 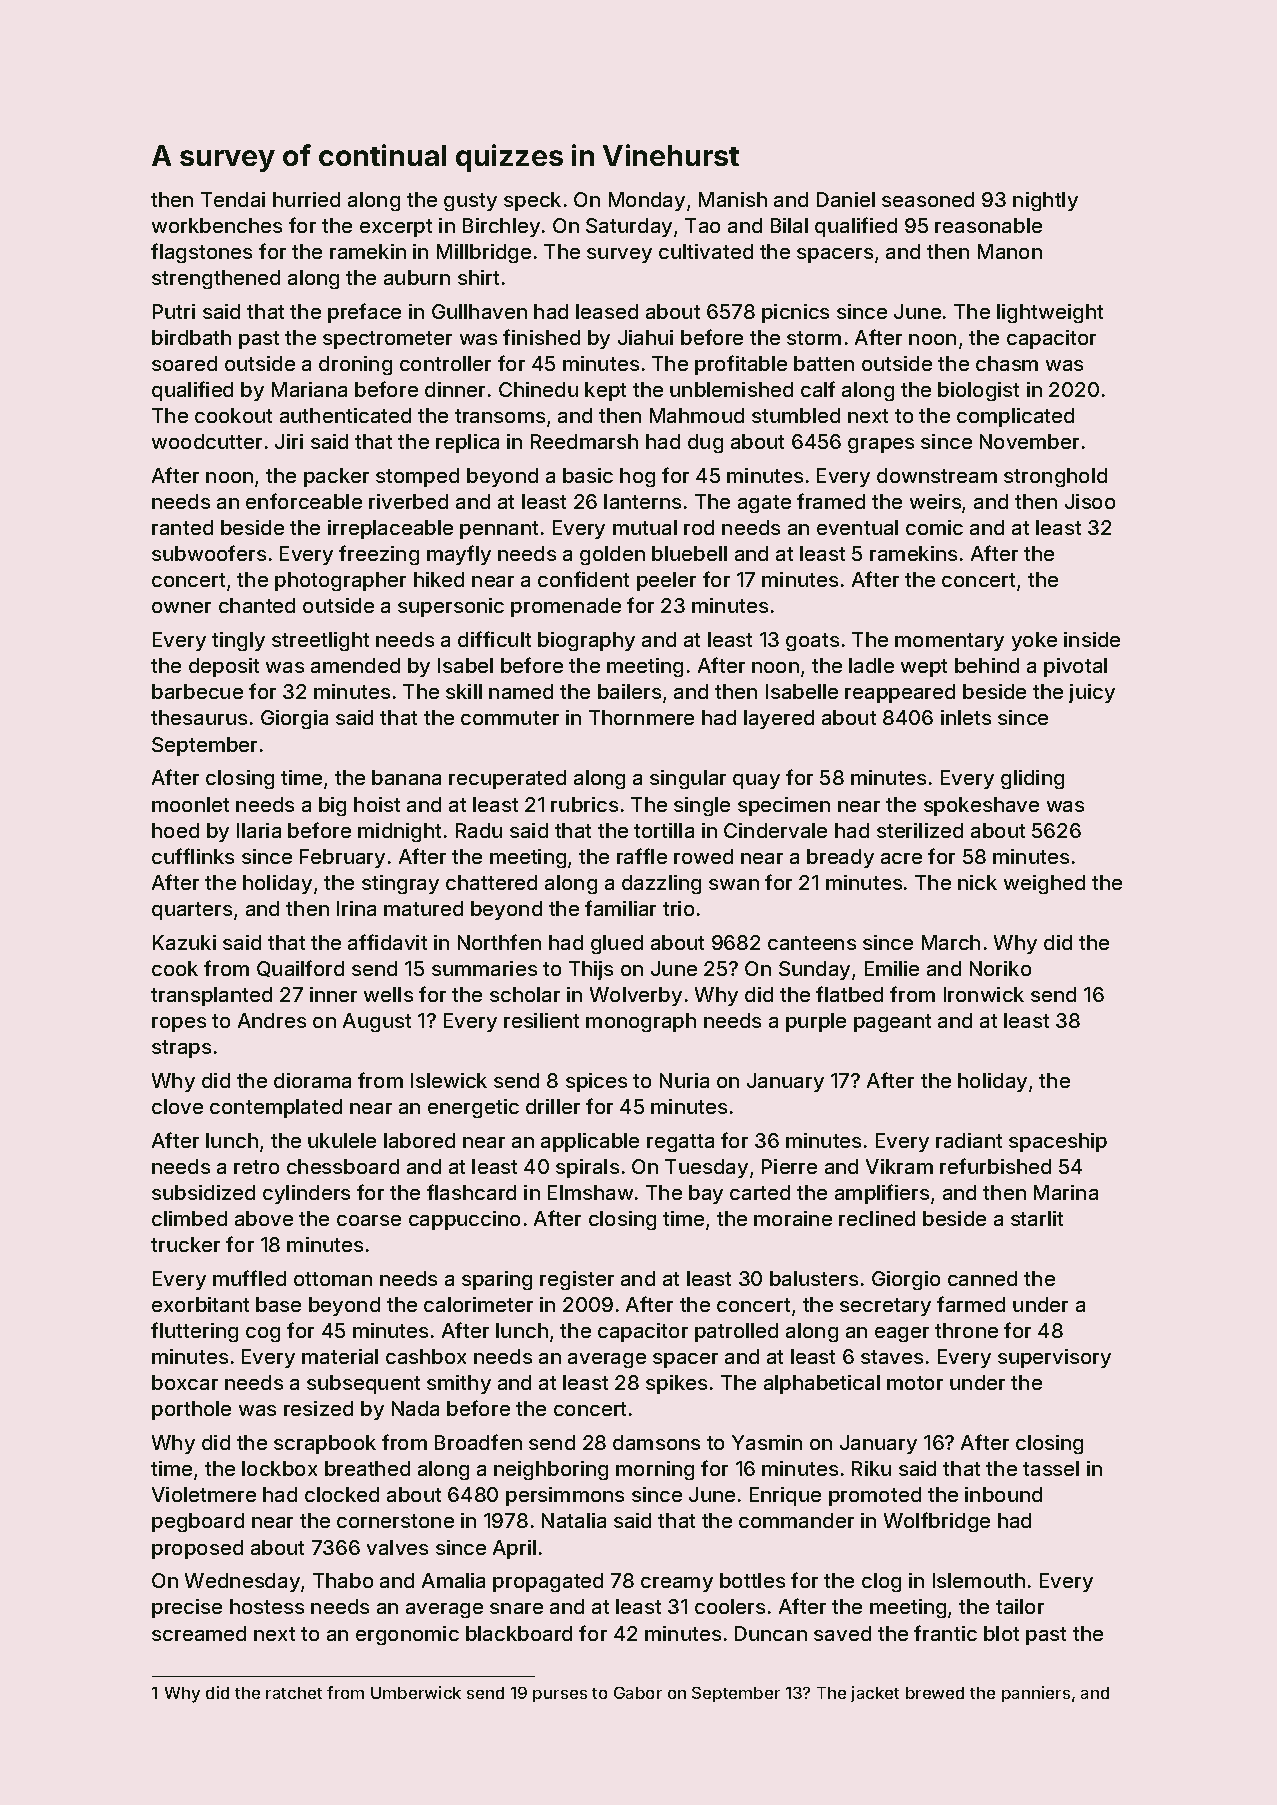 What do you see at coordinates (294, 1693) in the image?
I see `ratchet` at bounding box center [294, 1693].
